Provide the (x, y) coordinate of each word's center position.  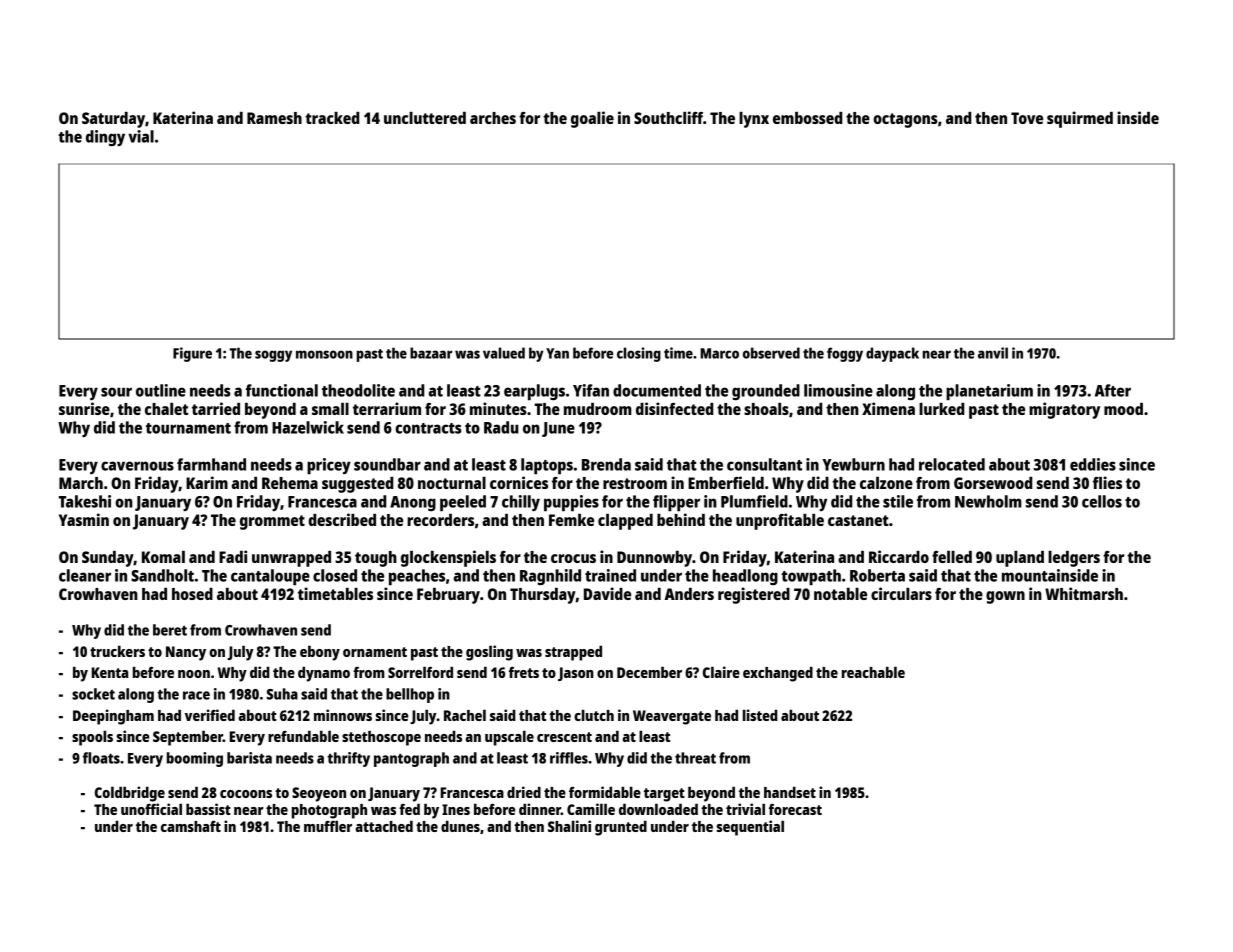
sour (116, 392)
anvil (993, 353)
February (448, 596)
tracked (332, 118)
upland (1020, 559)
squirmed (1080, 119)
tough (376, 559)
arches (493, 118)
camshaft (191, 826)
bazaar (431, 353)
